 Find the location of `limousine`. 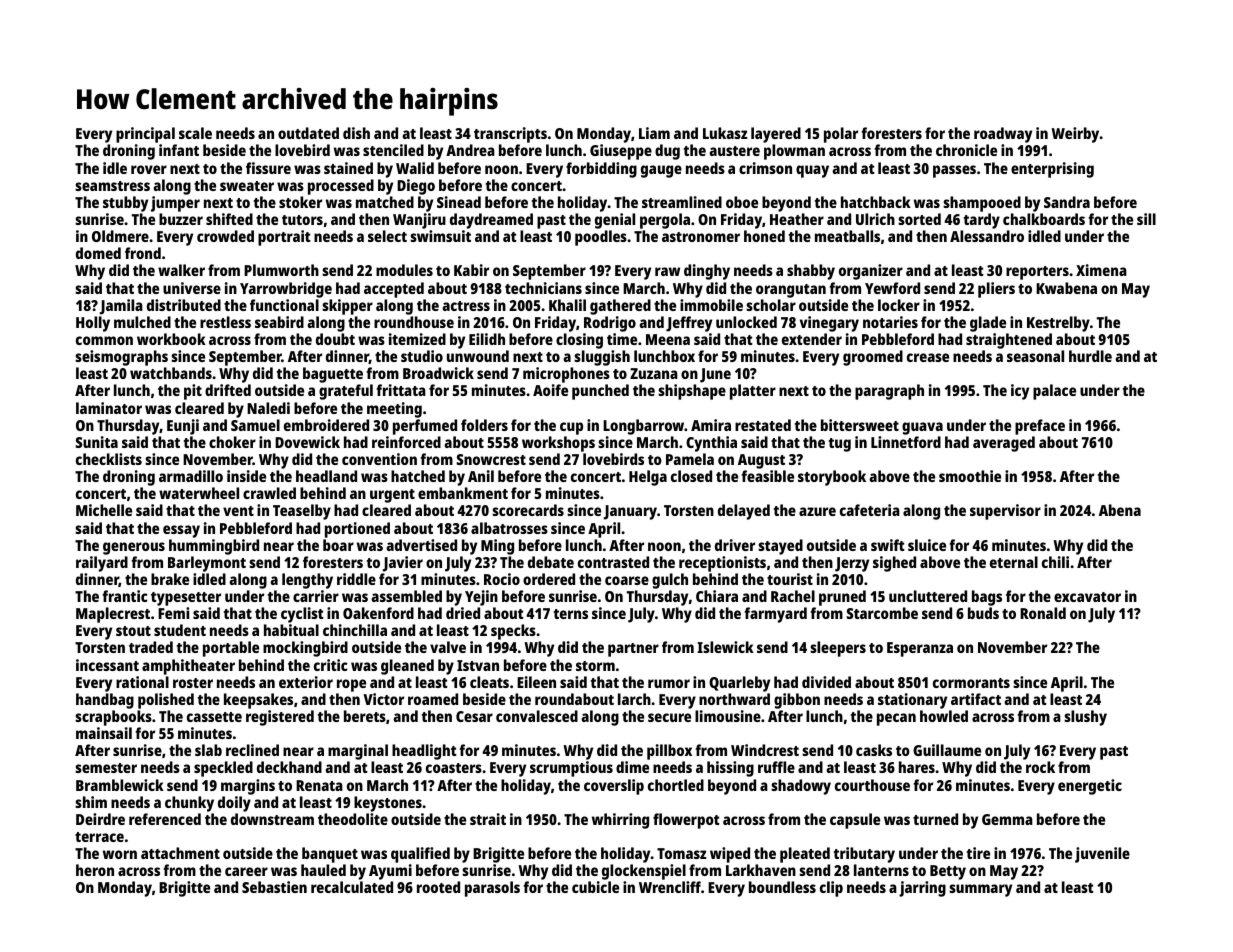

limousine is located at coordinates (728, 716).
